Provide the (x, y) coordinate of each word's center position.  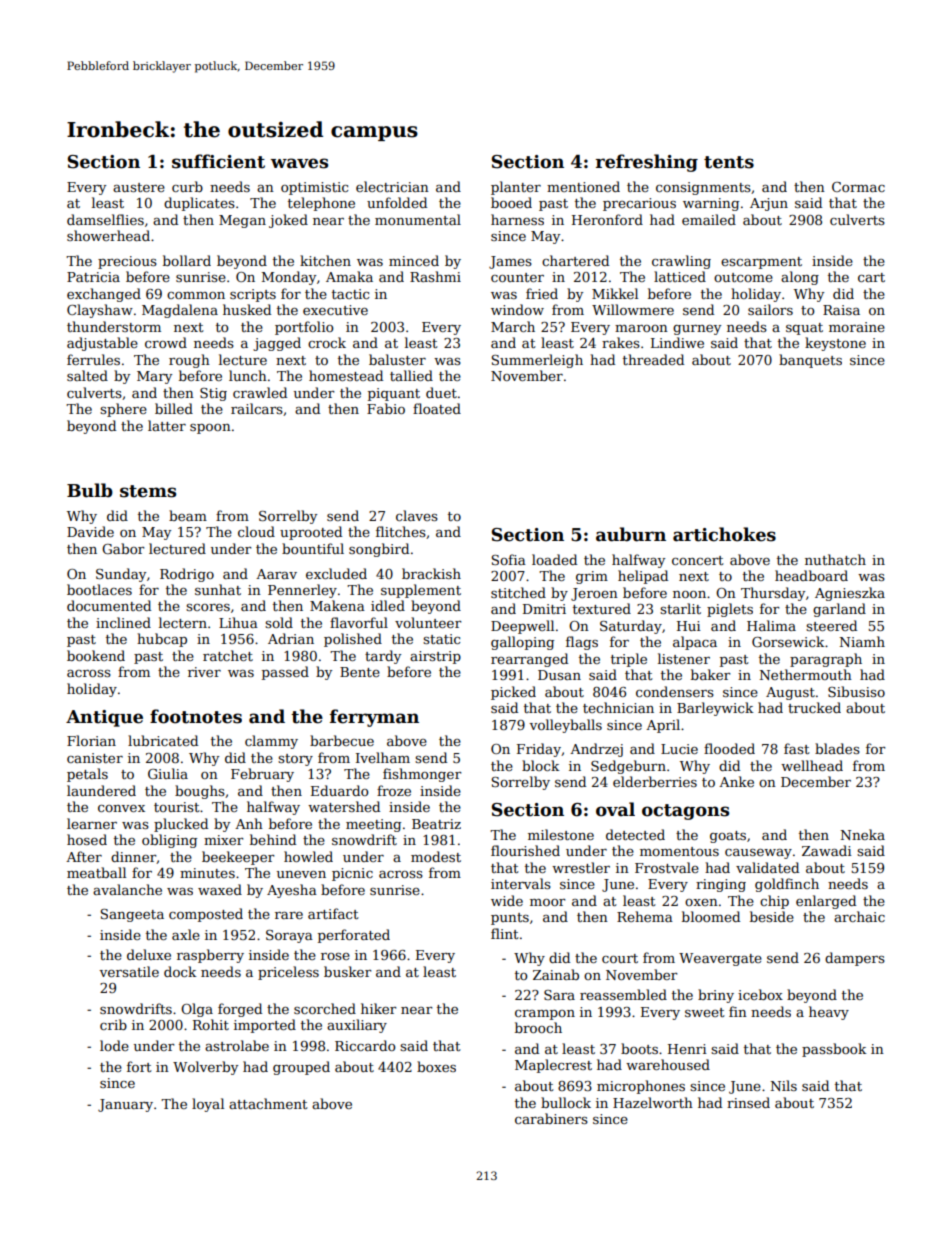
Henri (687, 1049)
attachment (268, 1103)
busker (348, 971)
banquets (810, 361)
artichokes (724, 534)
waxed (220, 889)
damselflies (105, 219)
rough (189, 361)
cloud (256, 531)
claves (417, 515)
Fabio (386, 408)
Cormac (858, 187)
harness (517, 219)
